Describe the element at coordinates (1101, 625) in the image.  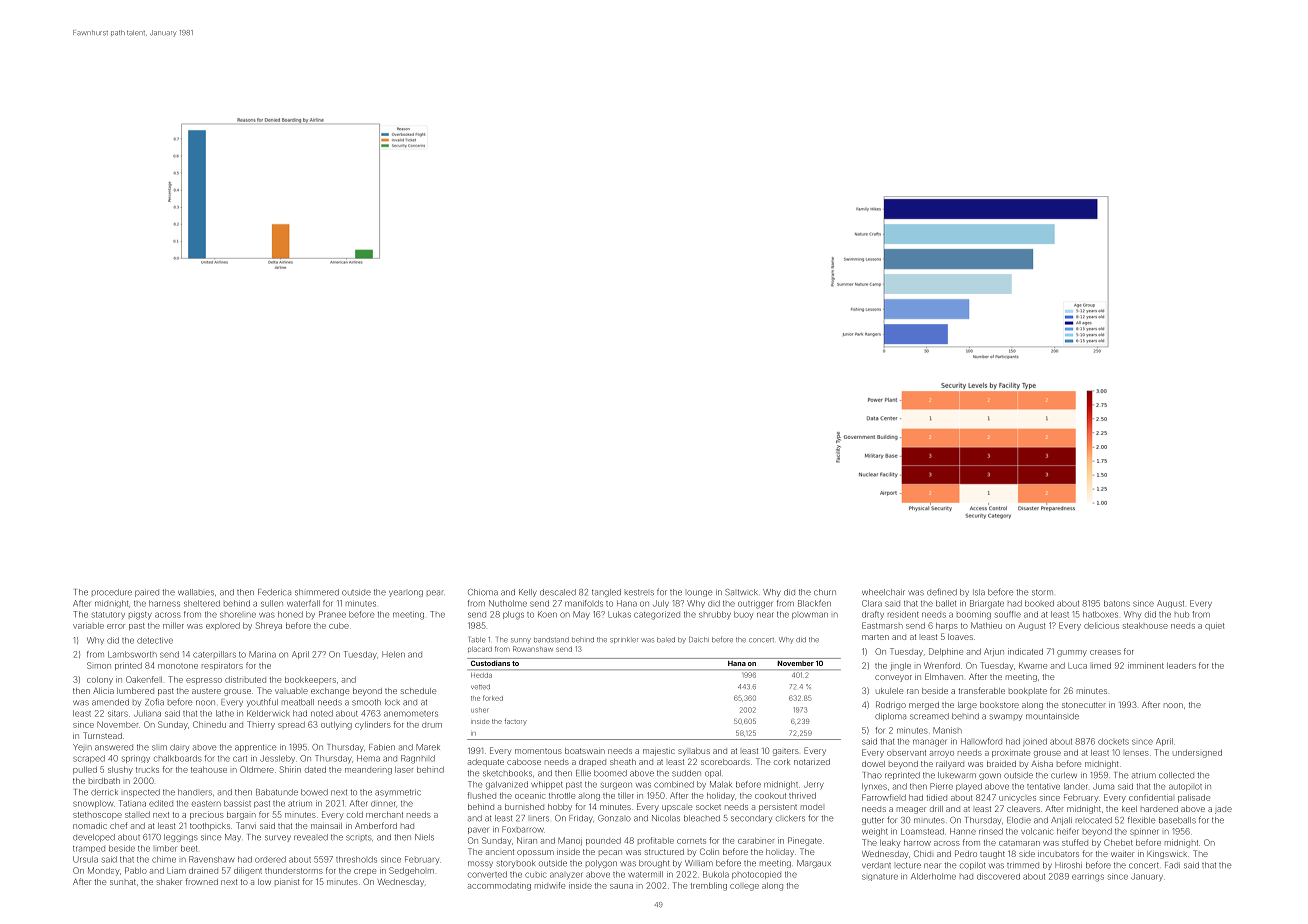
I see `delicious` at that location.
